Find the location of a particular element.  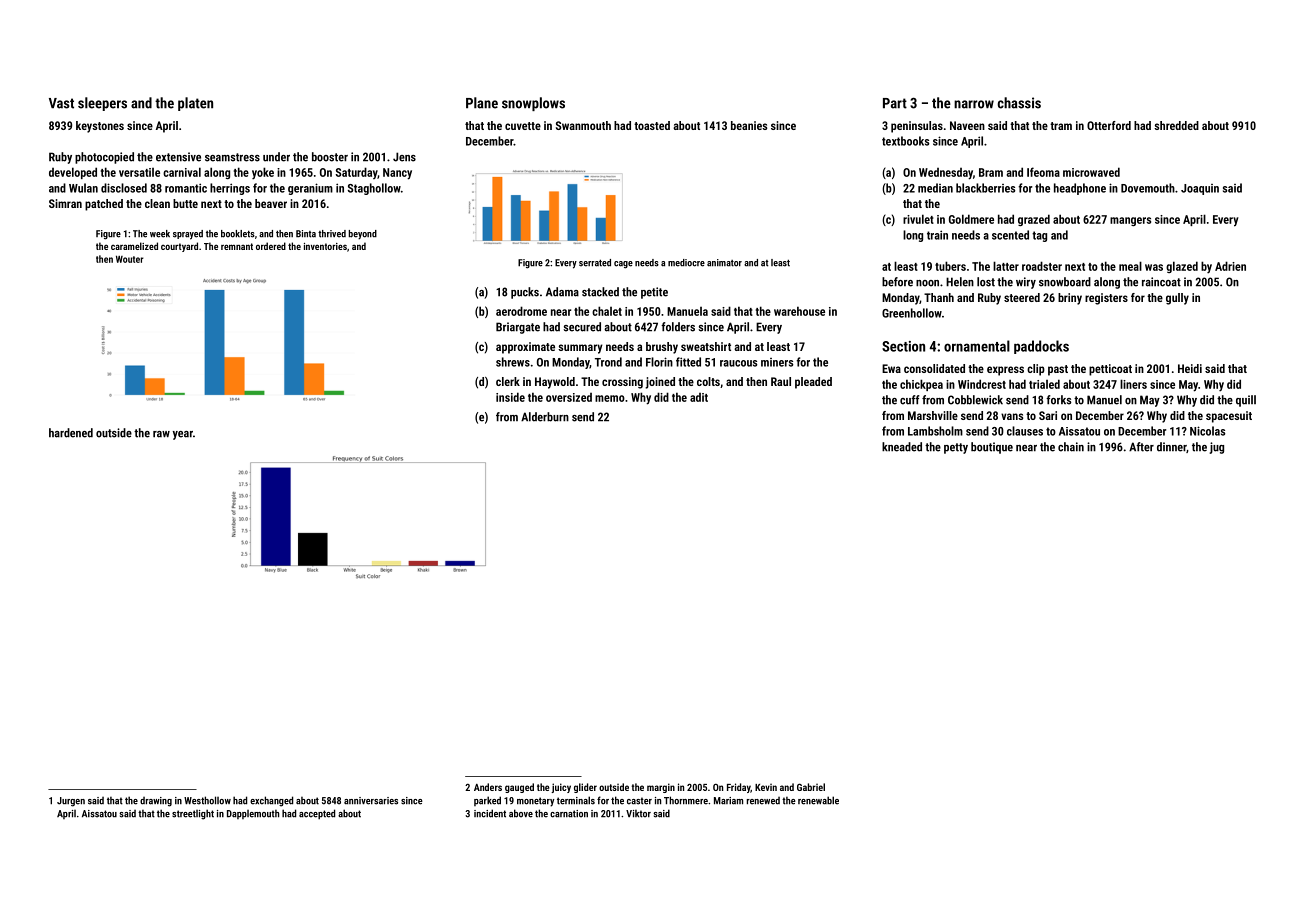

snowplows is located at coordinates (533, 104).
